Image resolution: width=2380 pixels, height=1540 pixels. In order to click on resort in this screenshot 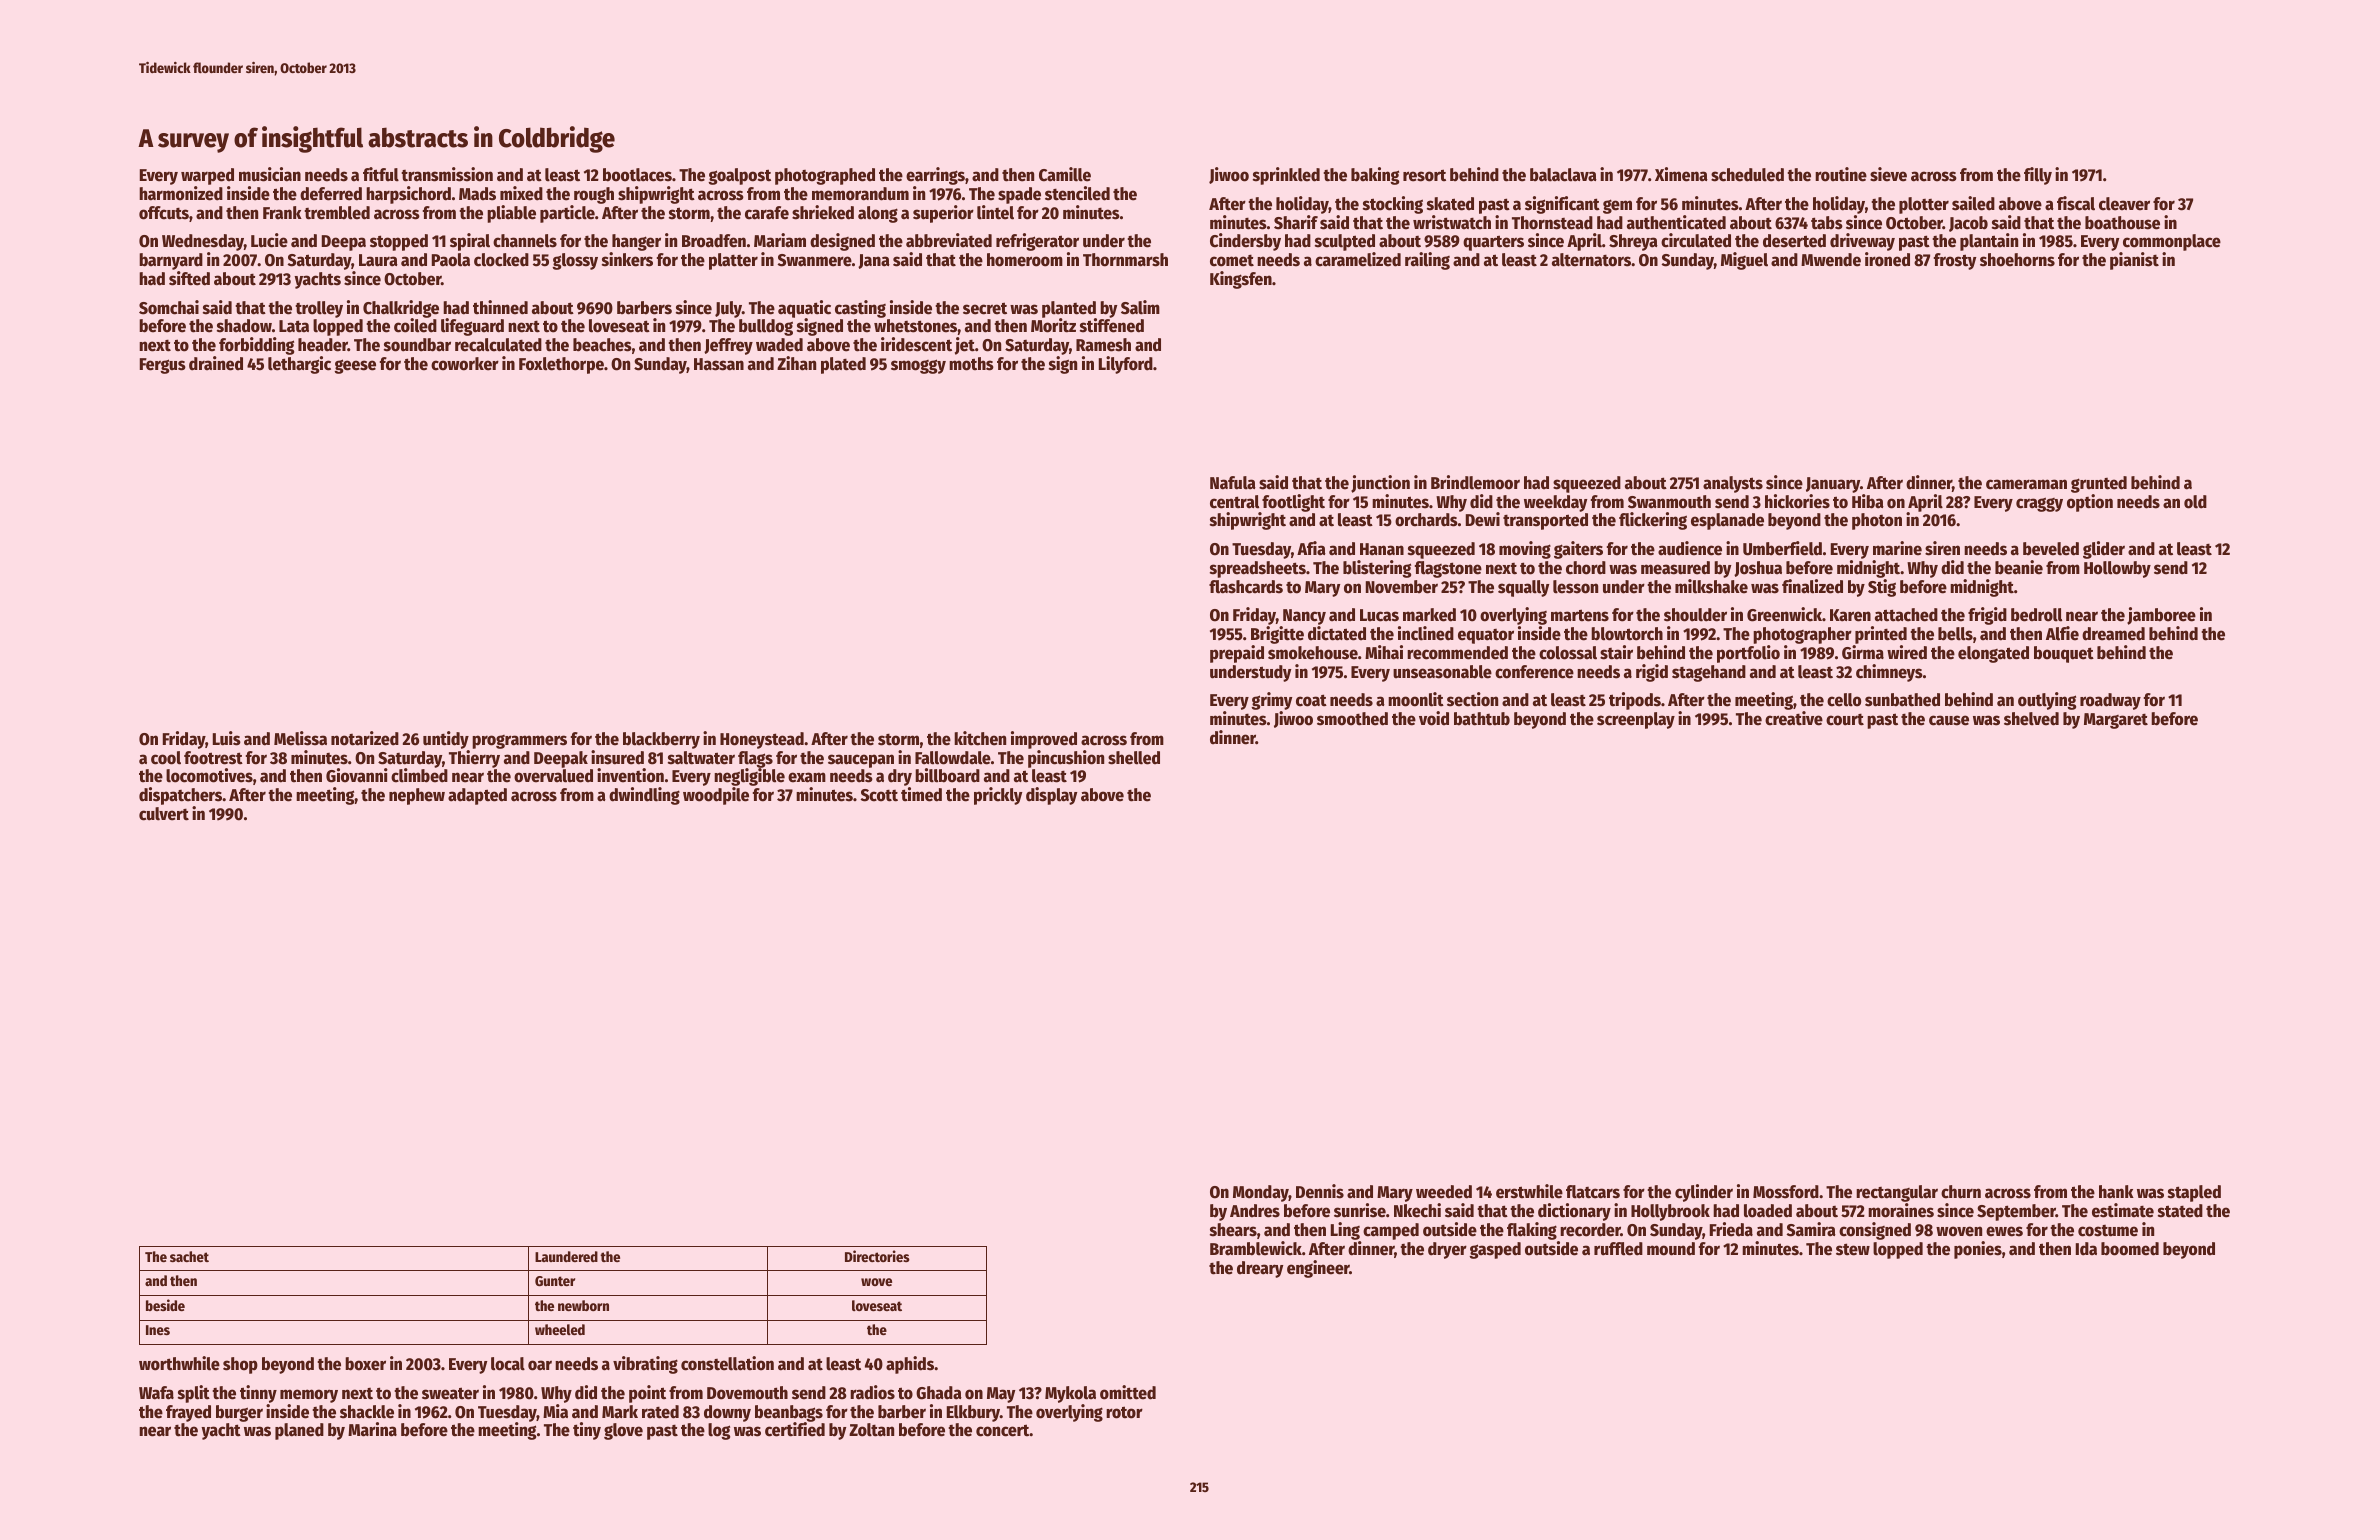, I will do `click(1424, 175)`.
